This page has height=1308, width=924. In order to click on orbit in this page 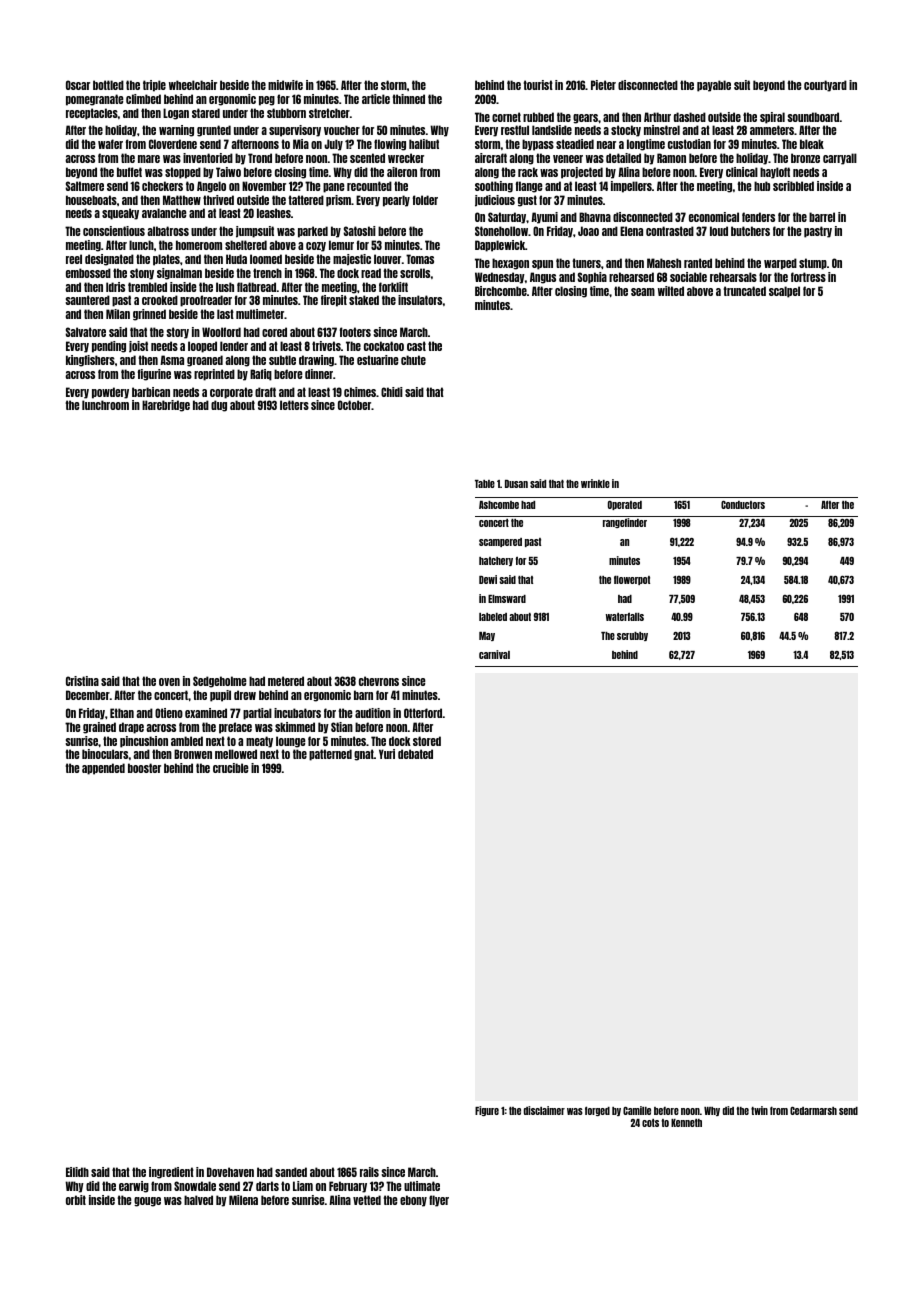, I will do `click(76, 1200)`.
